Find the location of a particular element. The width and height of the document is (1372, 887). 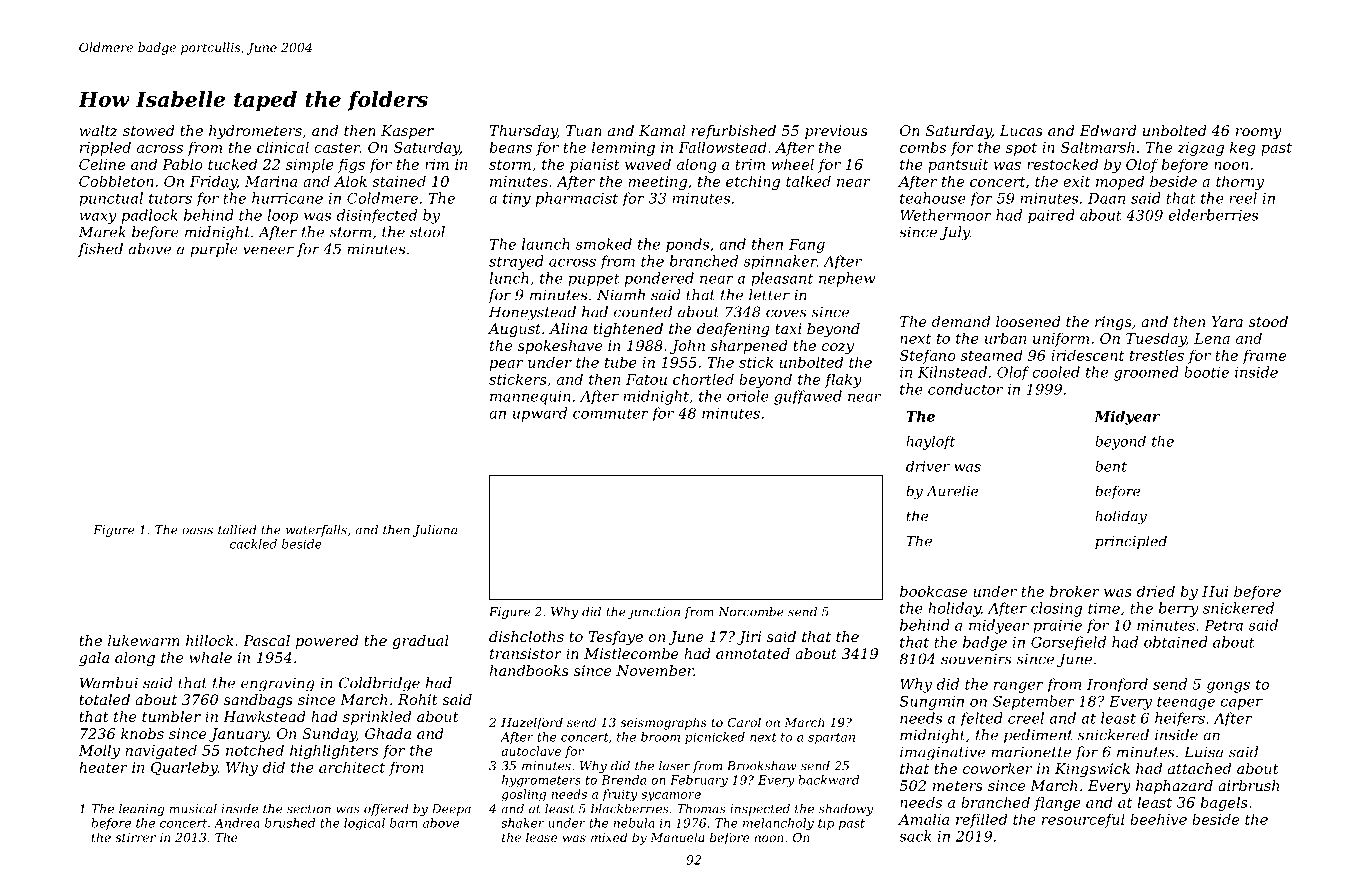

backward is located at coordinates (828, 780).
